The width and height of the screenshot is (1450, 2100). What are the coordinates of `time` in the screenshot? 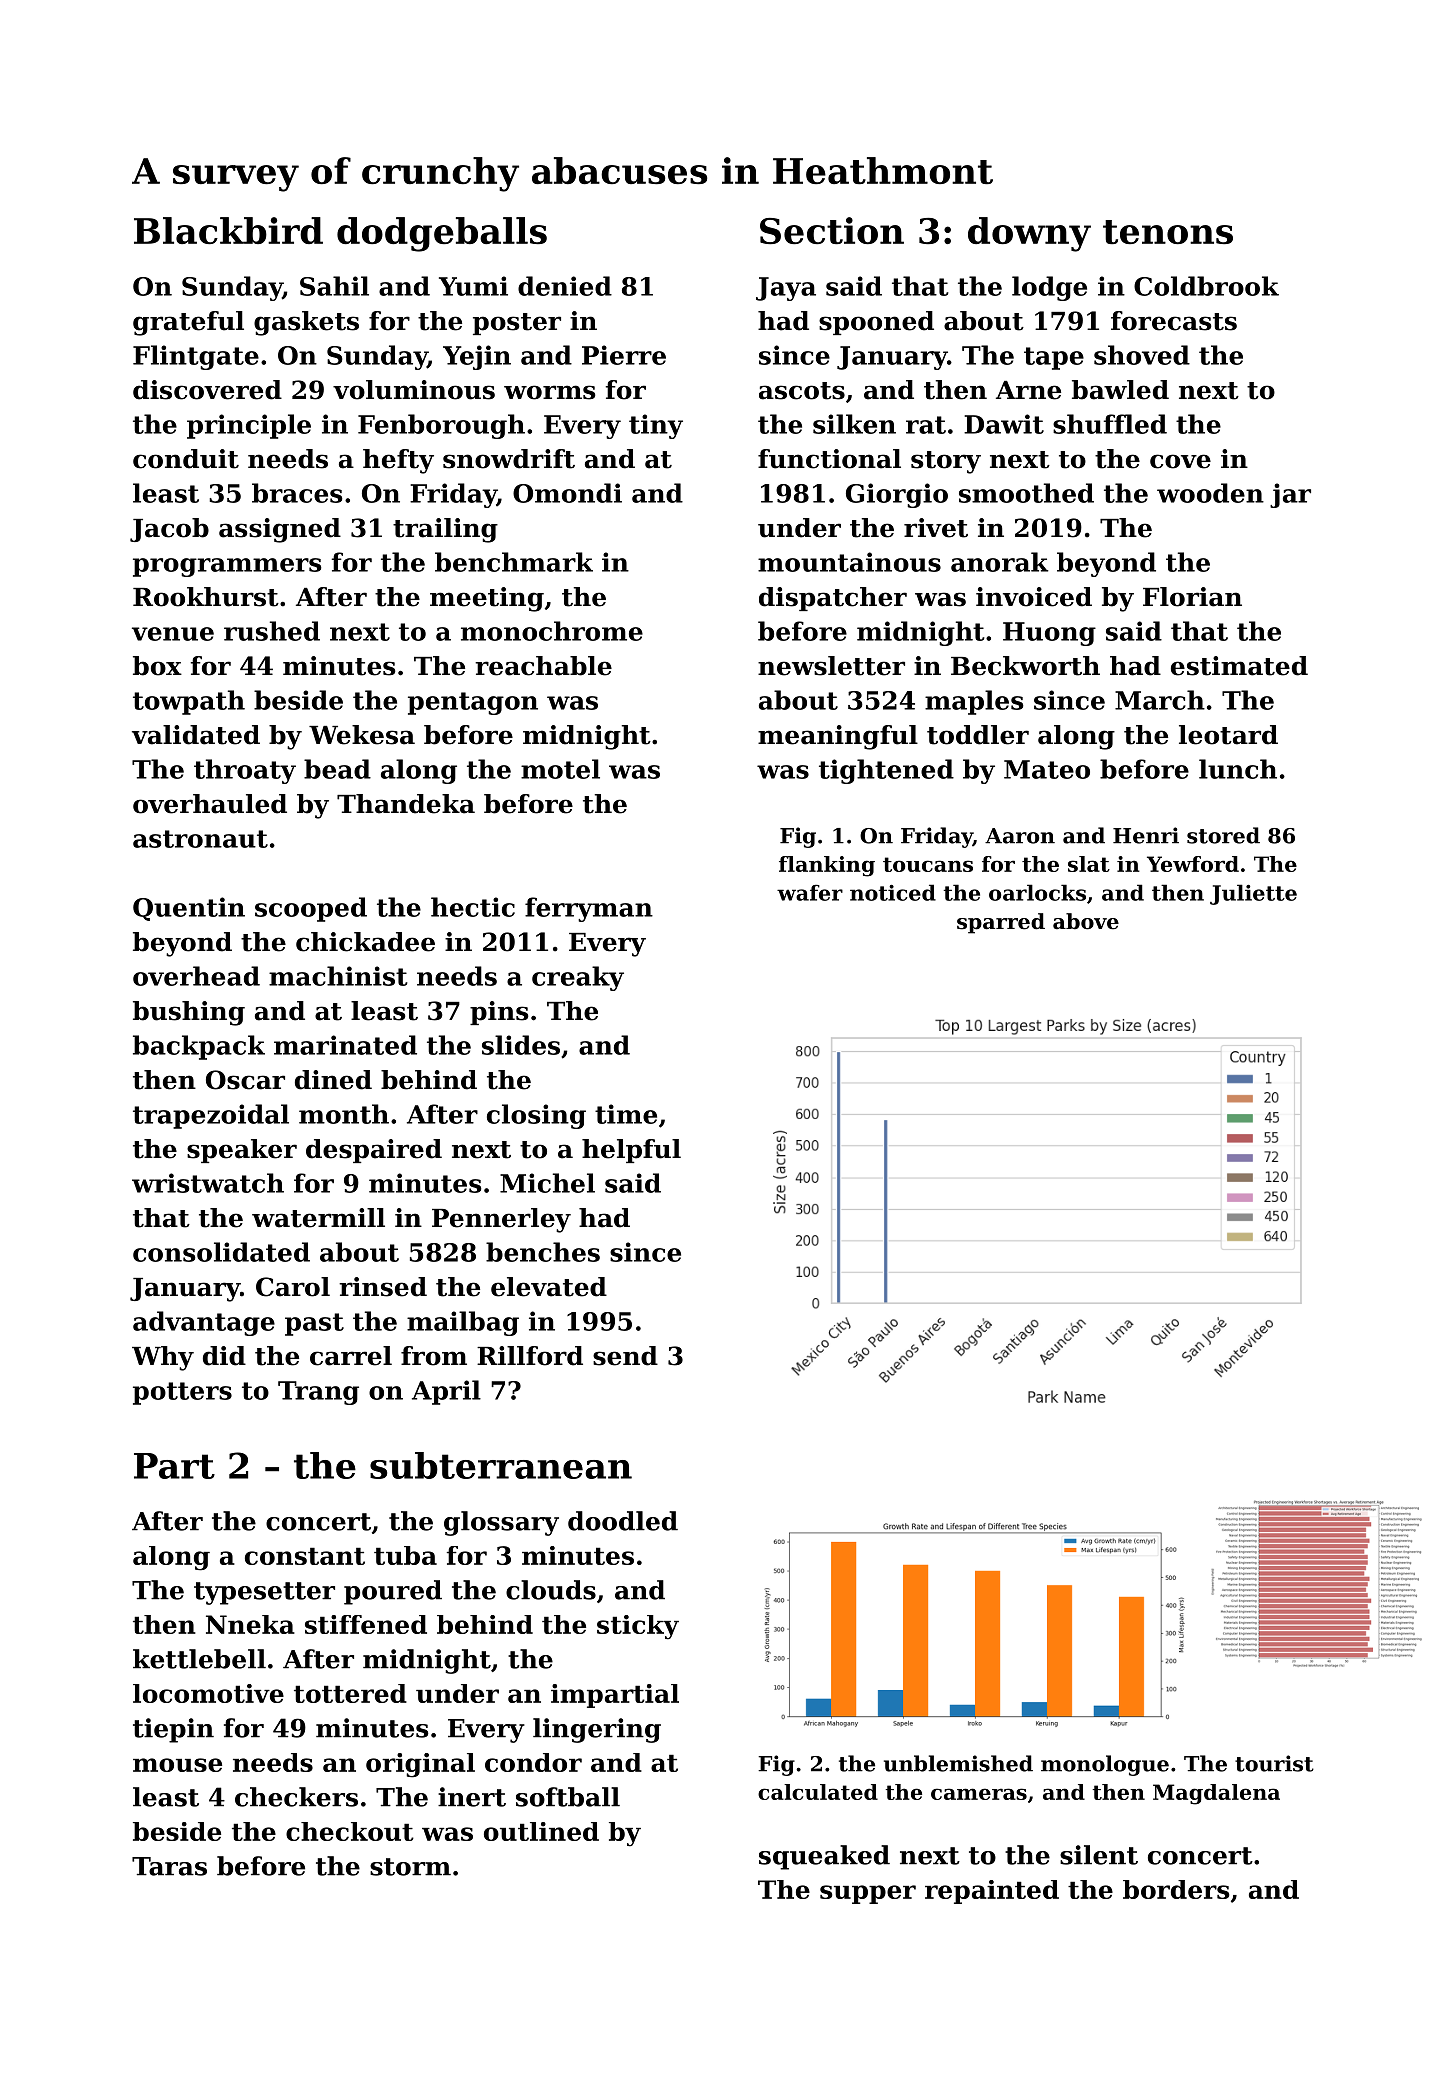 It's located at (626, 1114).
